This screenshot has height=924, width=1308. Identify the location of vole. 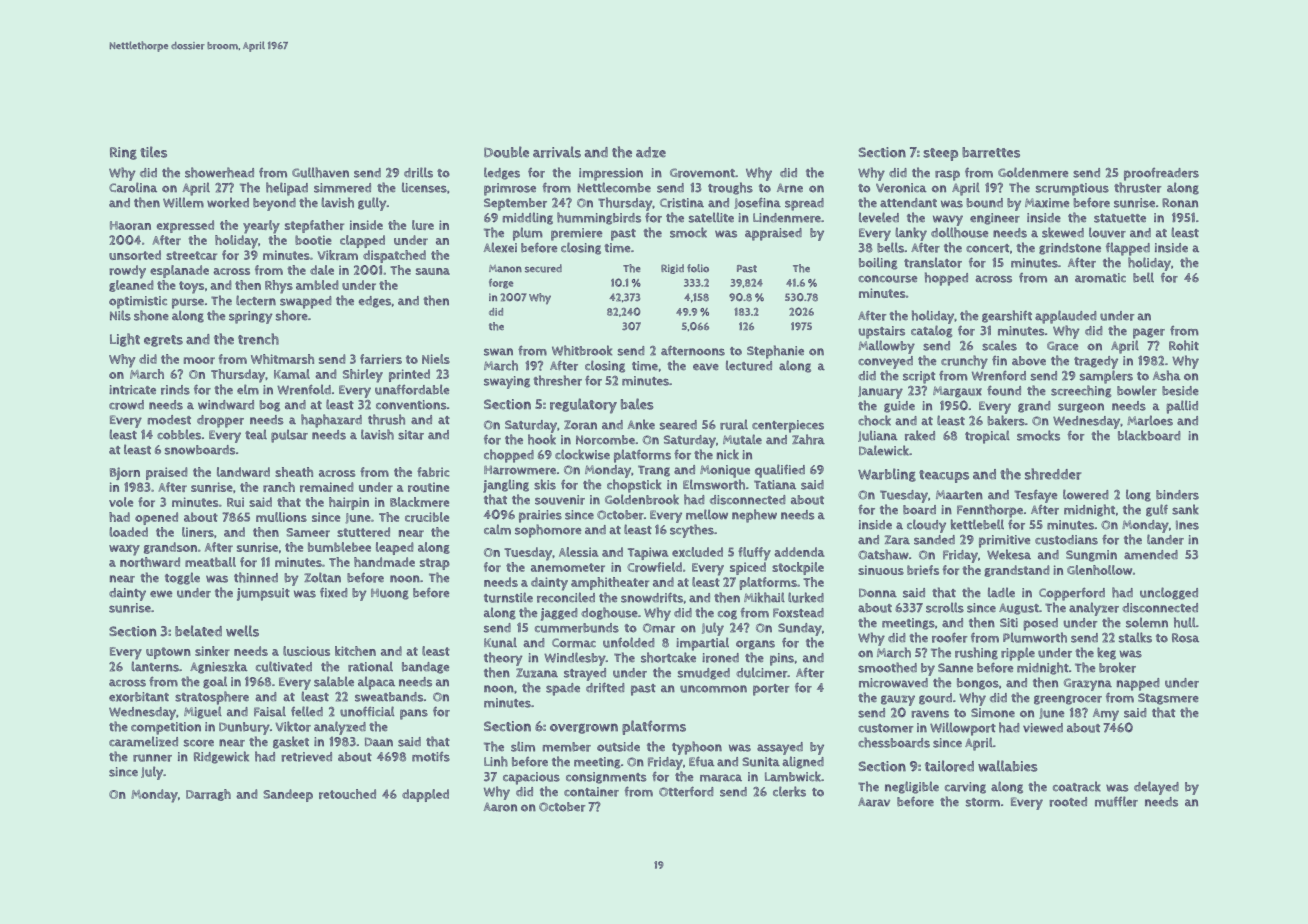
(121, 502).
